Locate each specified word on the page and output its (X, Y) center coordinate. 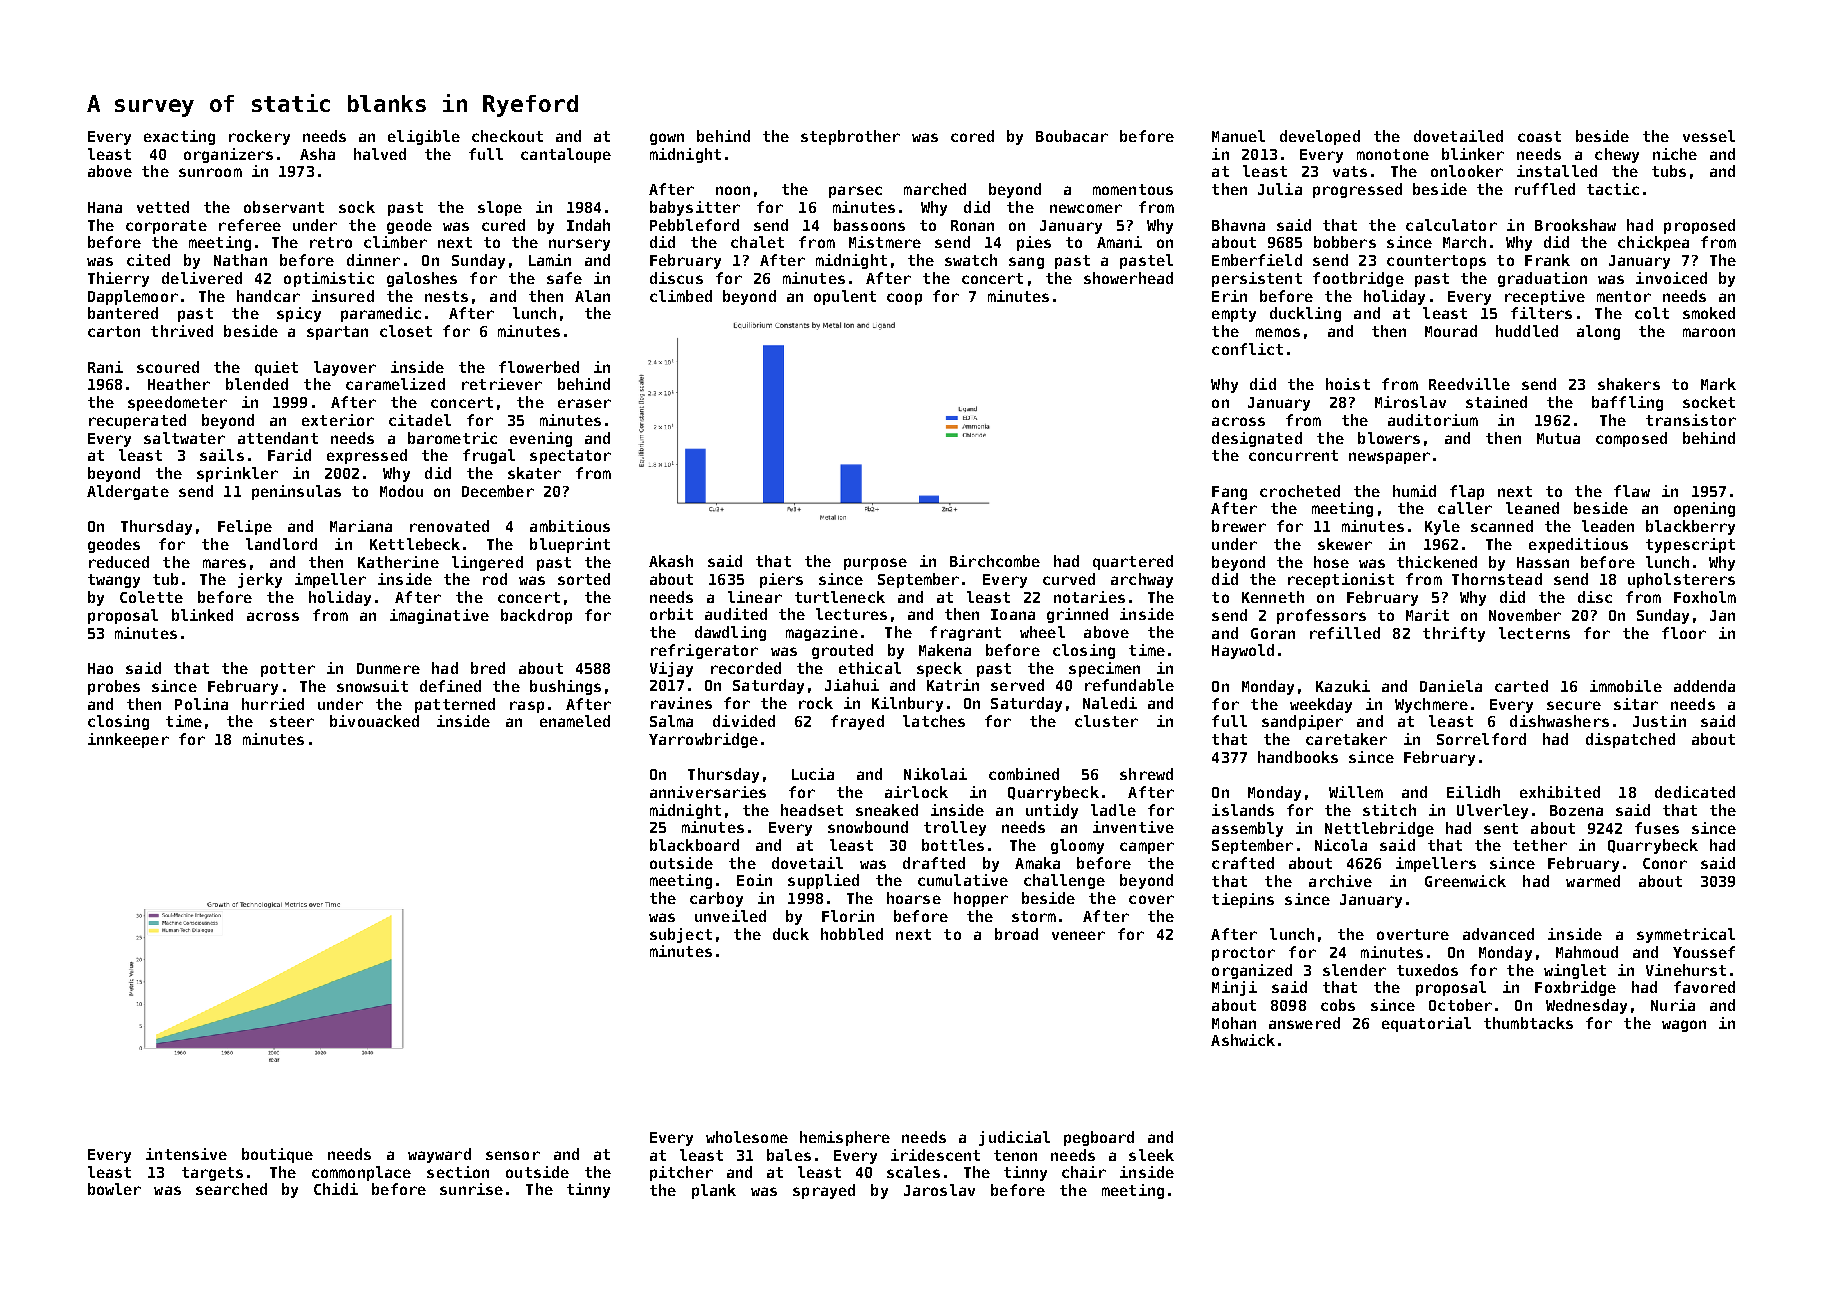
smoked (1709, 313)
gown (667, 139)
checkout (507, 136)
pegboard (1099, 1138)
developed (1320, 137)
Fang (1229, 493)
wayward (439, 1155)
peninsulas (296, 492)
